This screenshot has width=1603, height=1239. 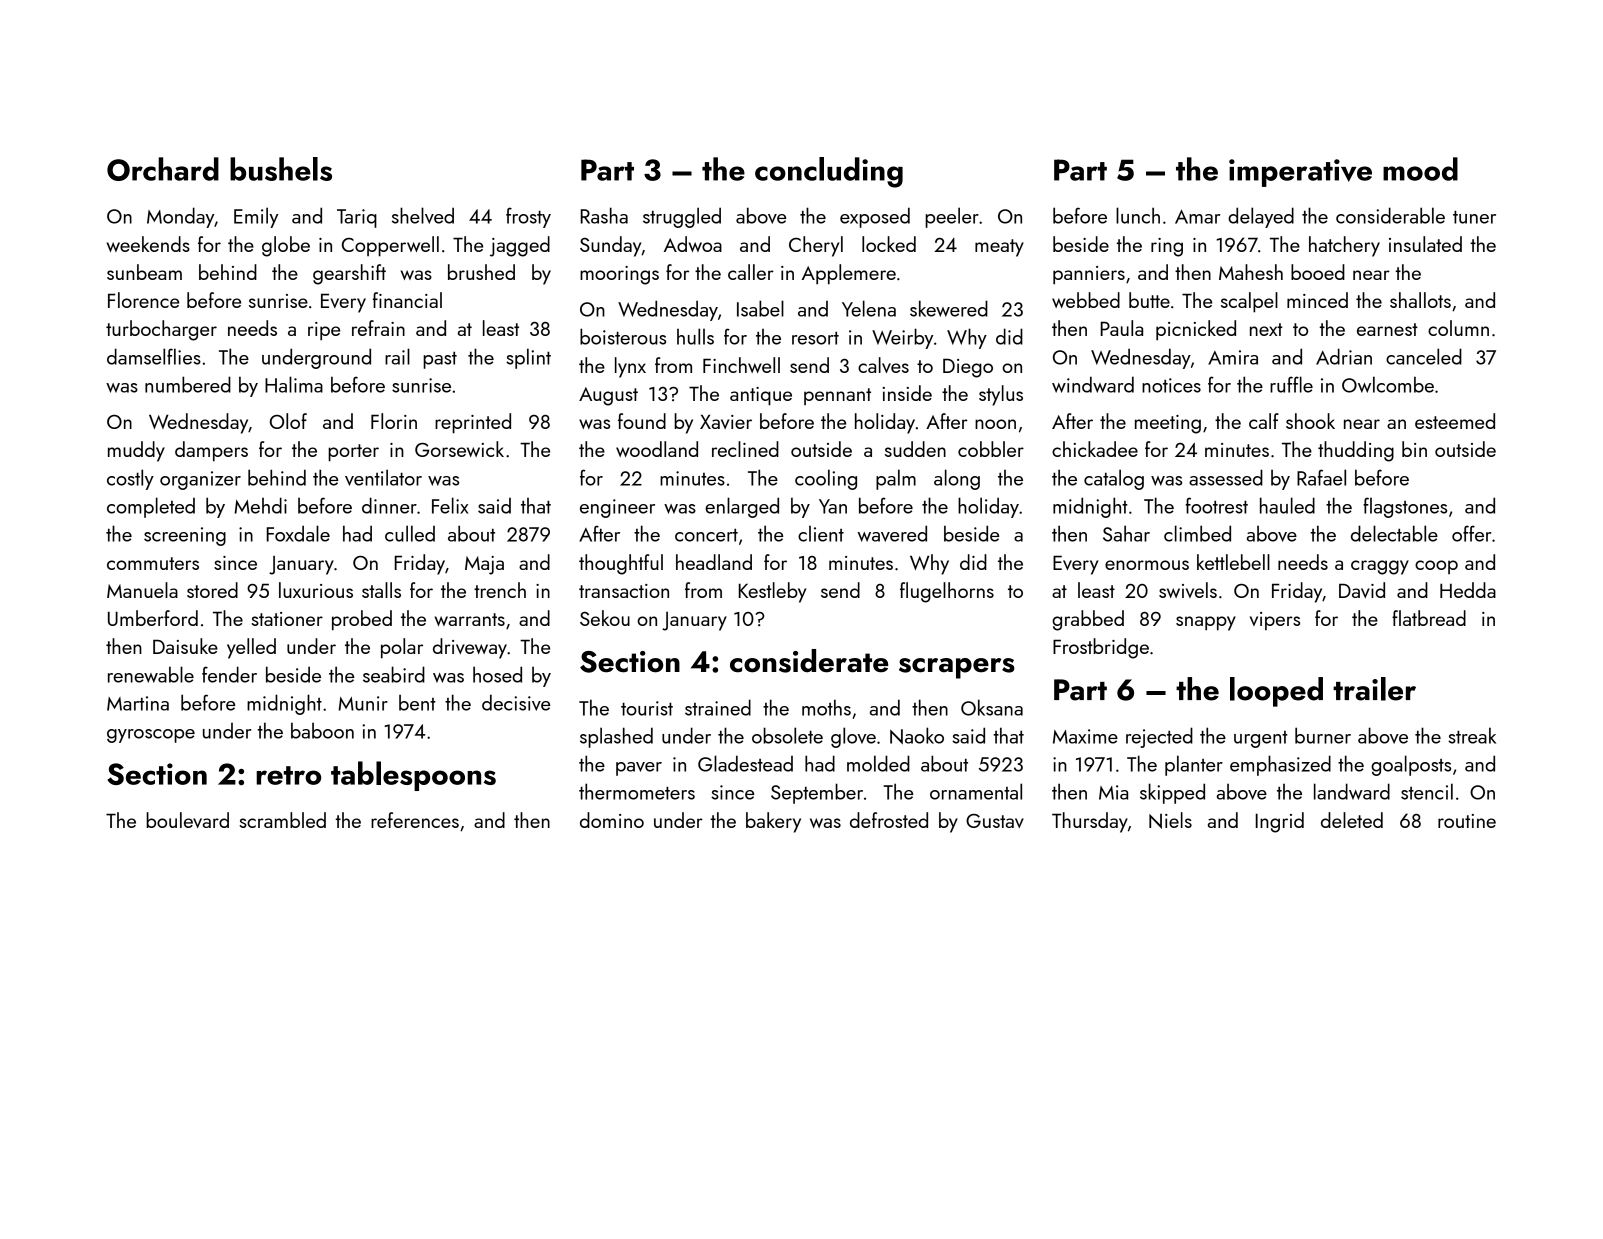 What do you see at coordinates (163, 169) in the screenshot?
I see `Orchard` at bounding box center [163, 169].
